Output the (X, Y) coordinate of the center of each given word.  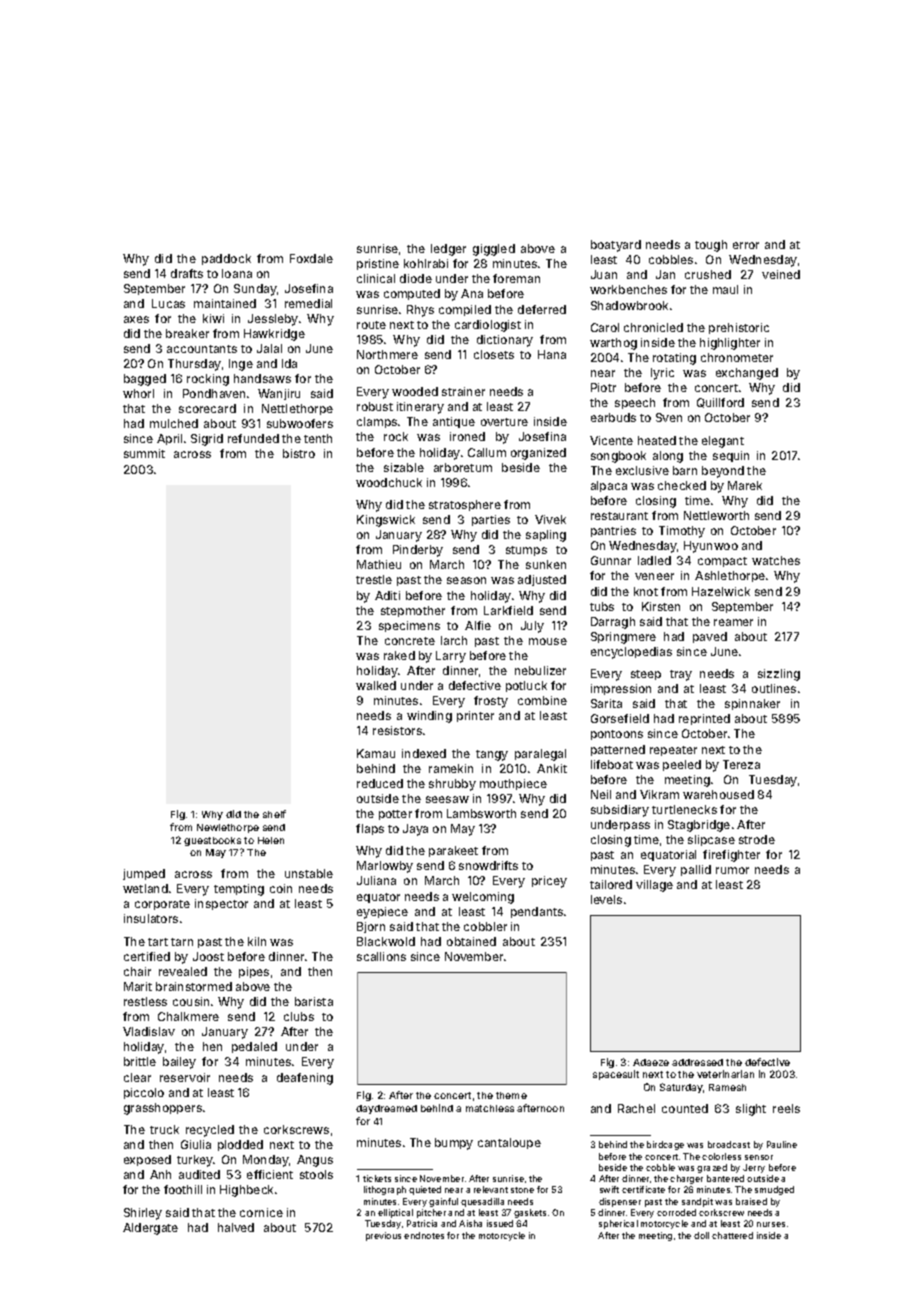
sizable (404, 467)
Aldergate (150, 1229)
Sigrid (207, 440)
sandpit (697, 1202)
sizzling (779, 675)
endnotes (424, 1235)
